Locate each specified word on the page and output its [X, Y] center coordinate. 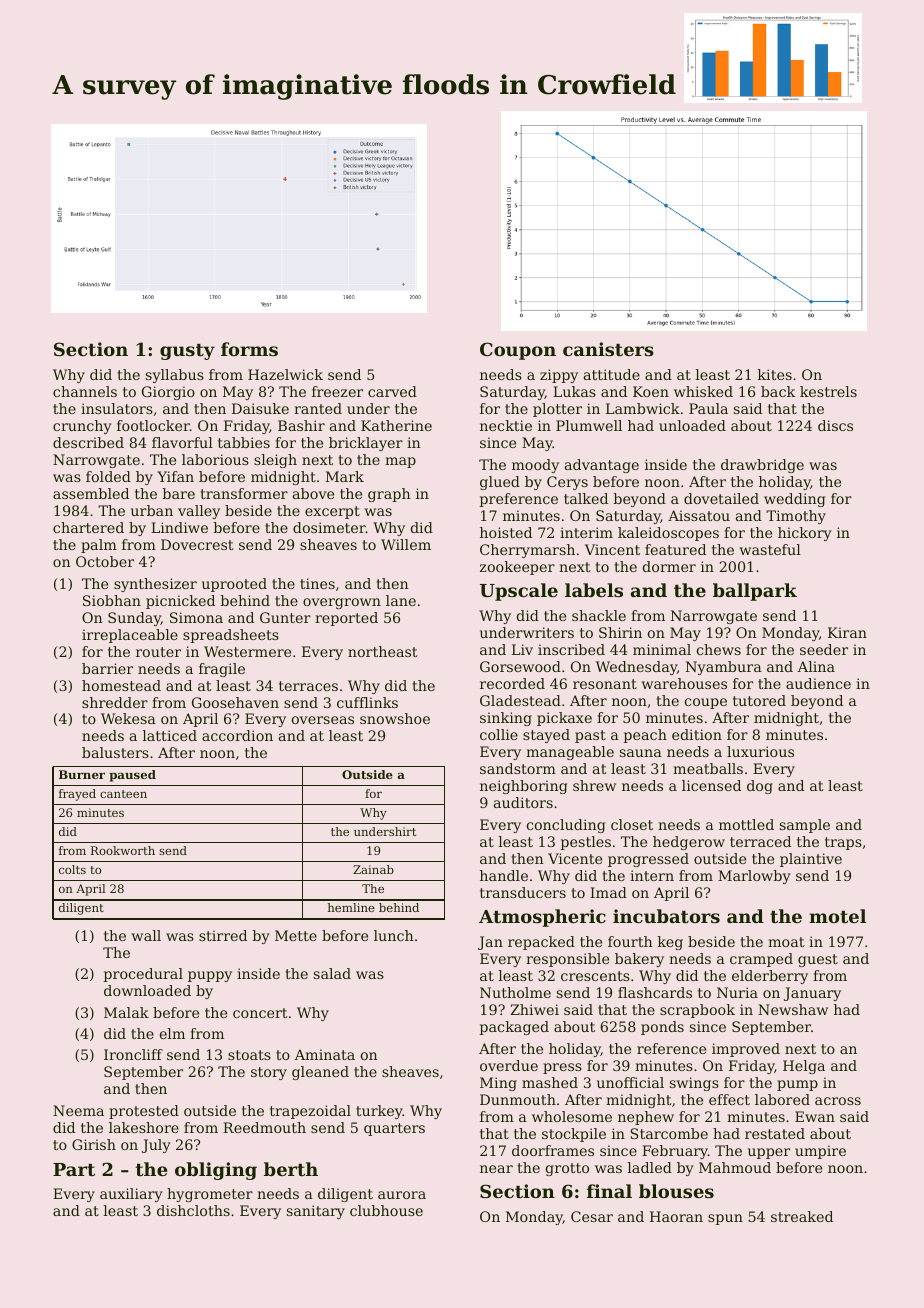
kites [774, 374]
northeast [383, 651]
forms [249, 349]
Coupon [518, 351]
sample [805, 826]
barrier [107, 668]
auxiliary [131, 1195]
